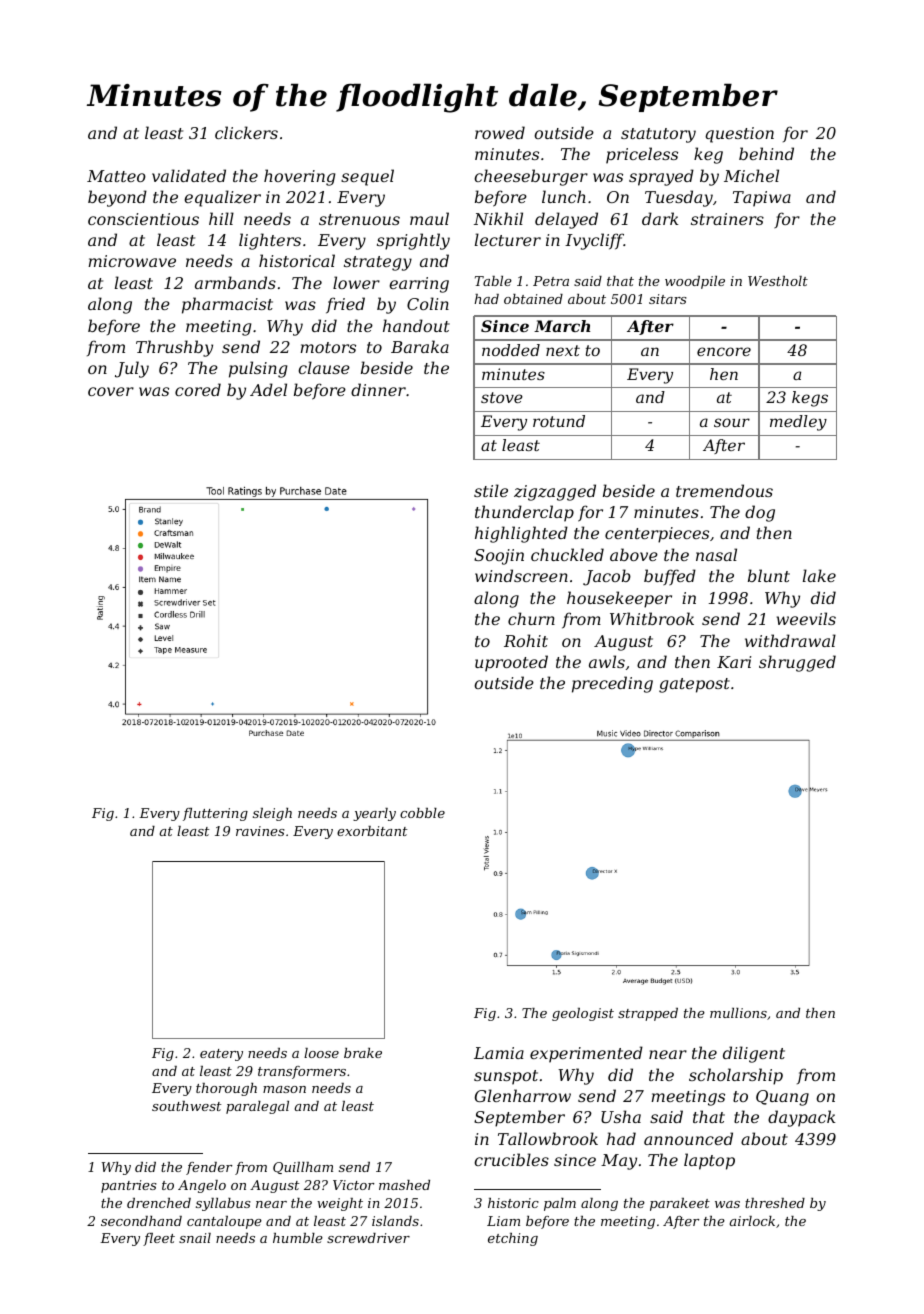  What do you see at coordinates (159, 1239) in the screenshot?
I see `fleet` at bounding box center [159, 1239].
